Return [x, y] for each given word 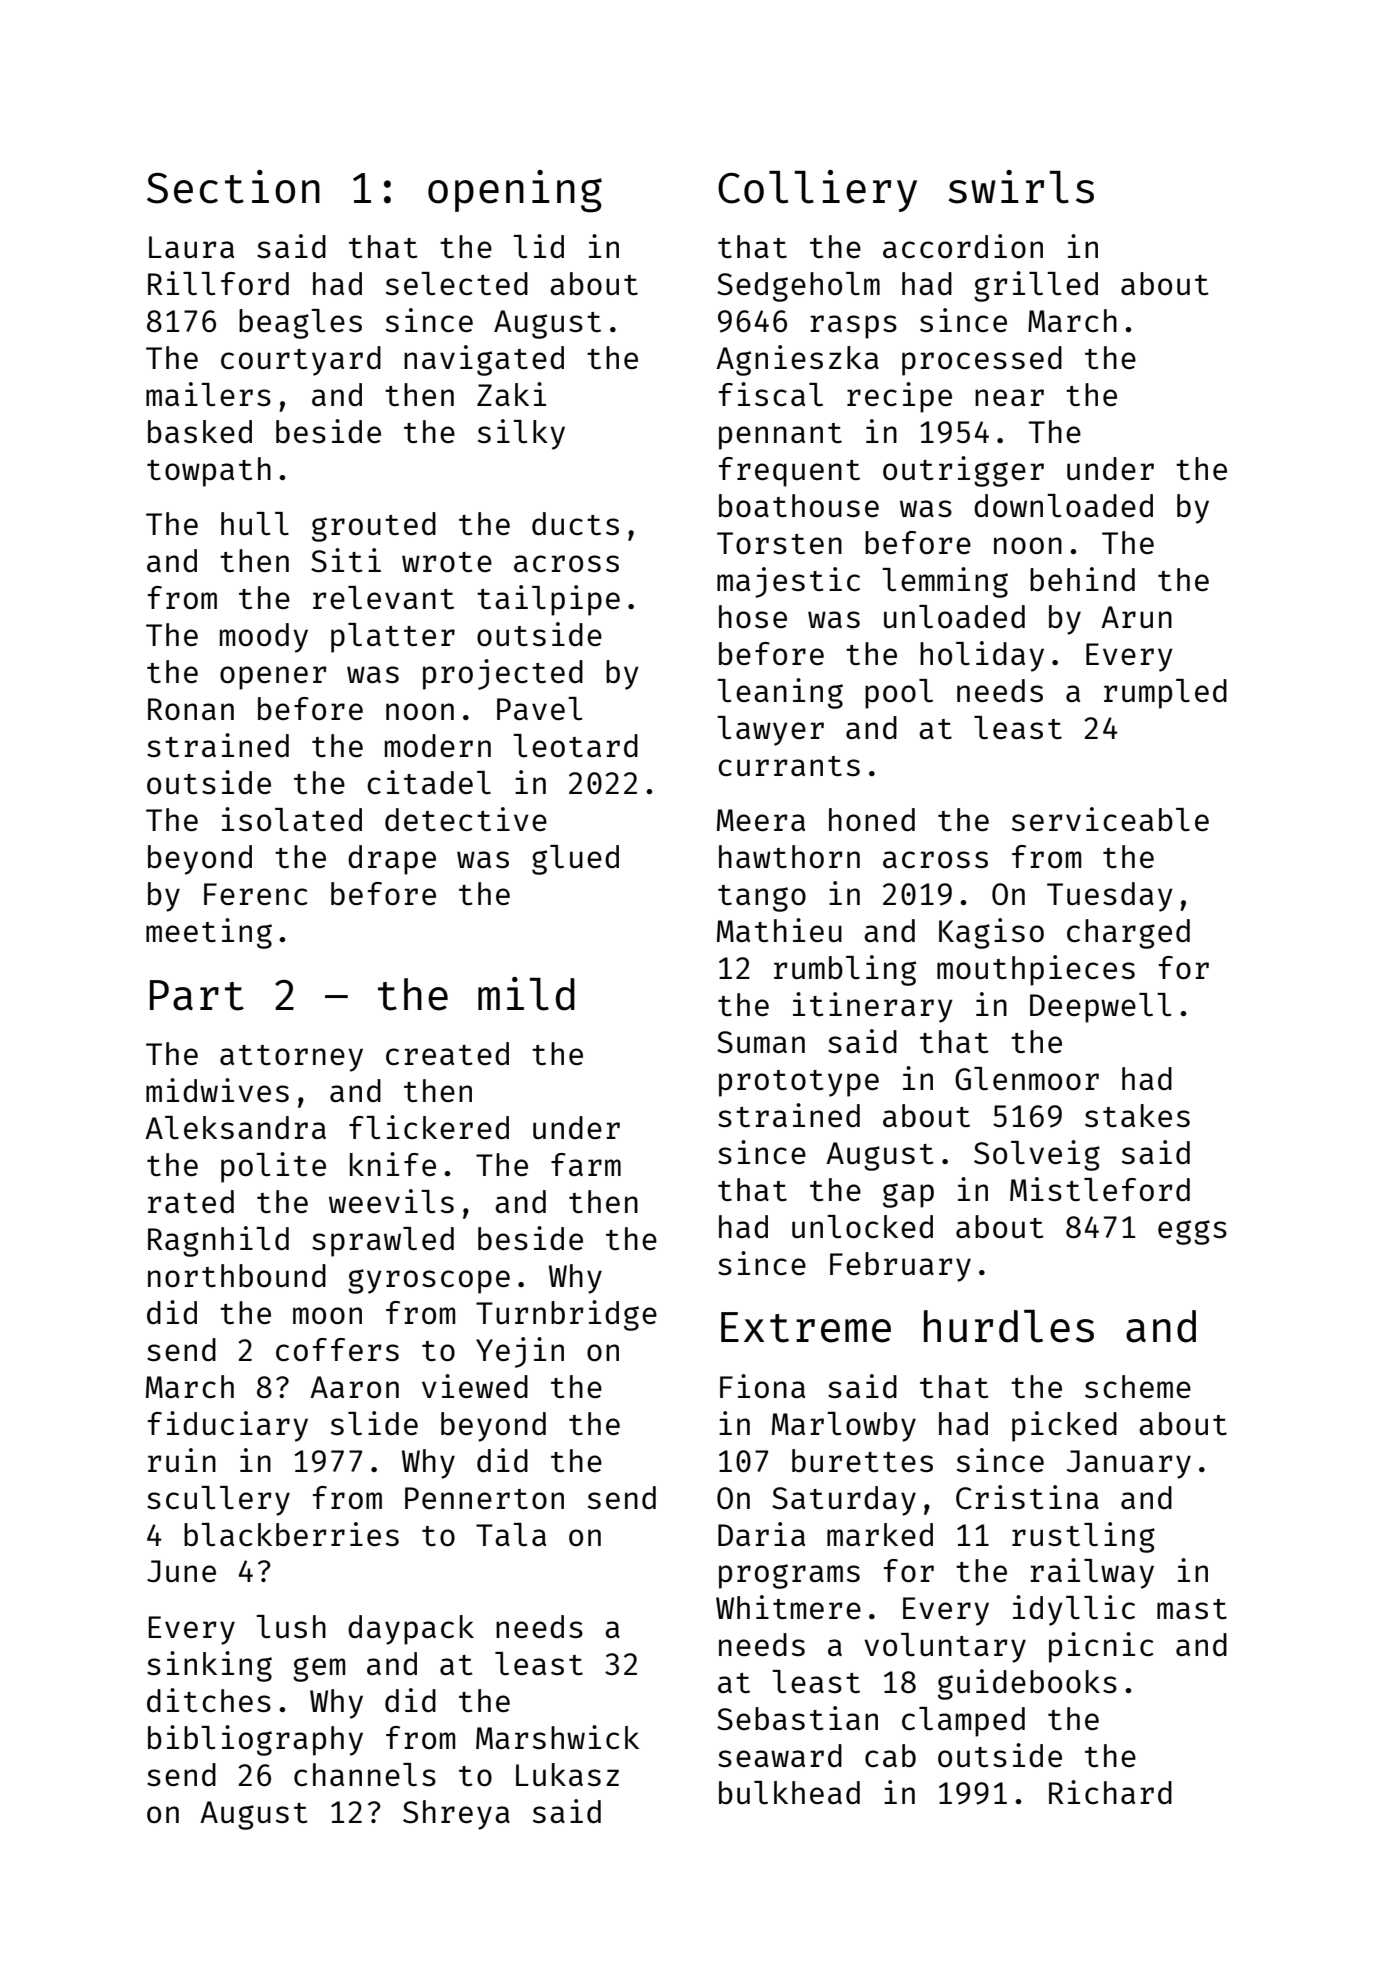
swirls [1021, 187]
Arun [1136, 617]
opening [515, 191]
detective [466, 819]
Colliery [817, 191]
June [181, 1571]
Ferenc [256, 894]
